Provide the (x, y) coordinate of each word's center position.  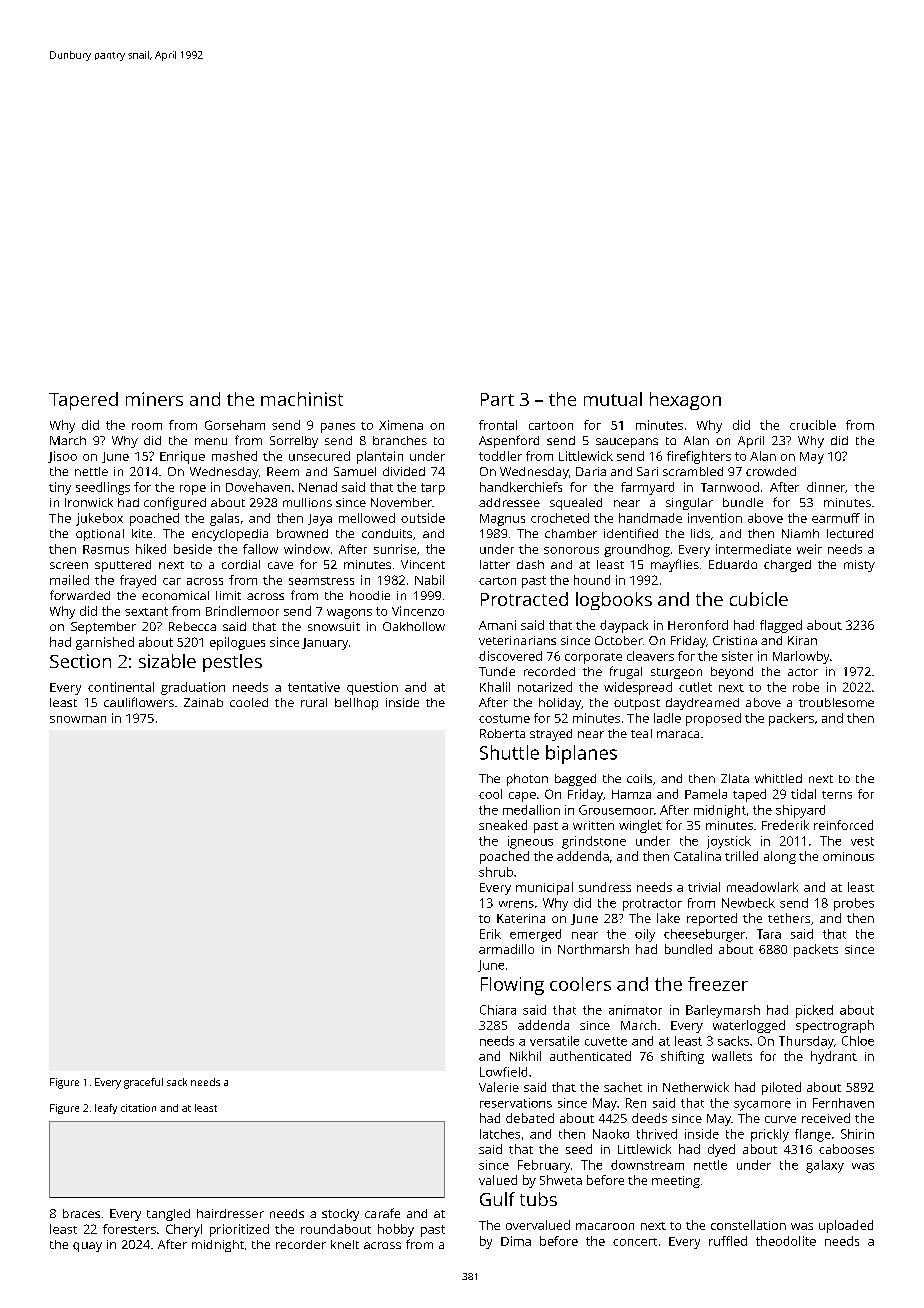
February (544, 1166)
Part (497, 399)
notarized (545, 687)
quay (87, 1247)
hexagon (685, 401)
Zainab (203, 702)
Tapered (83, 401)
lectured (850, 533)
